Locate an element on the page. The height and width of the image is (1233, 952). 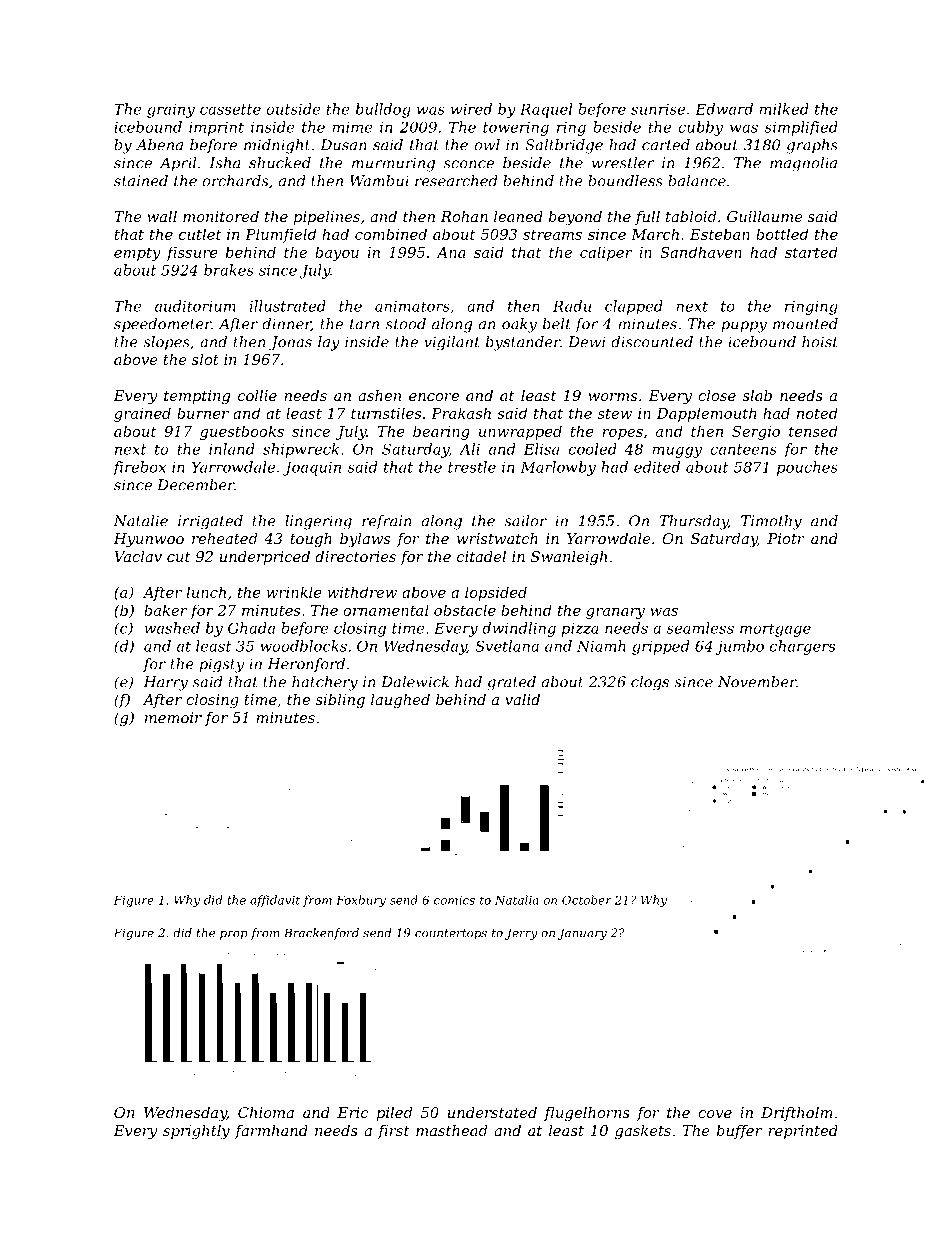
stained is located at coordinates (141, 181).
